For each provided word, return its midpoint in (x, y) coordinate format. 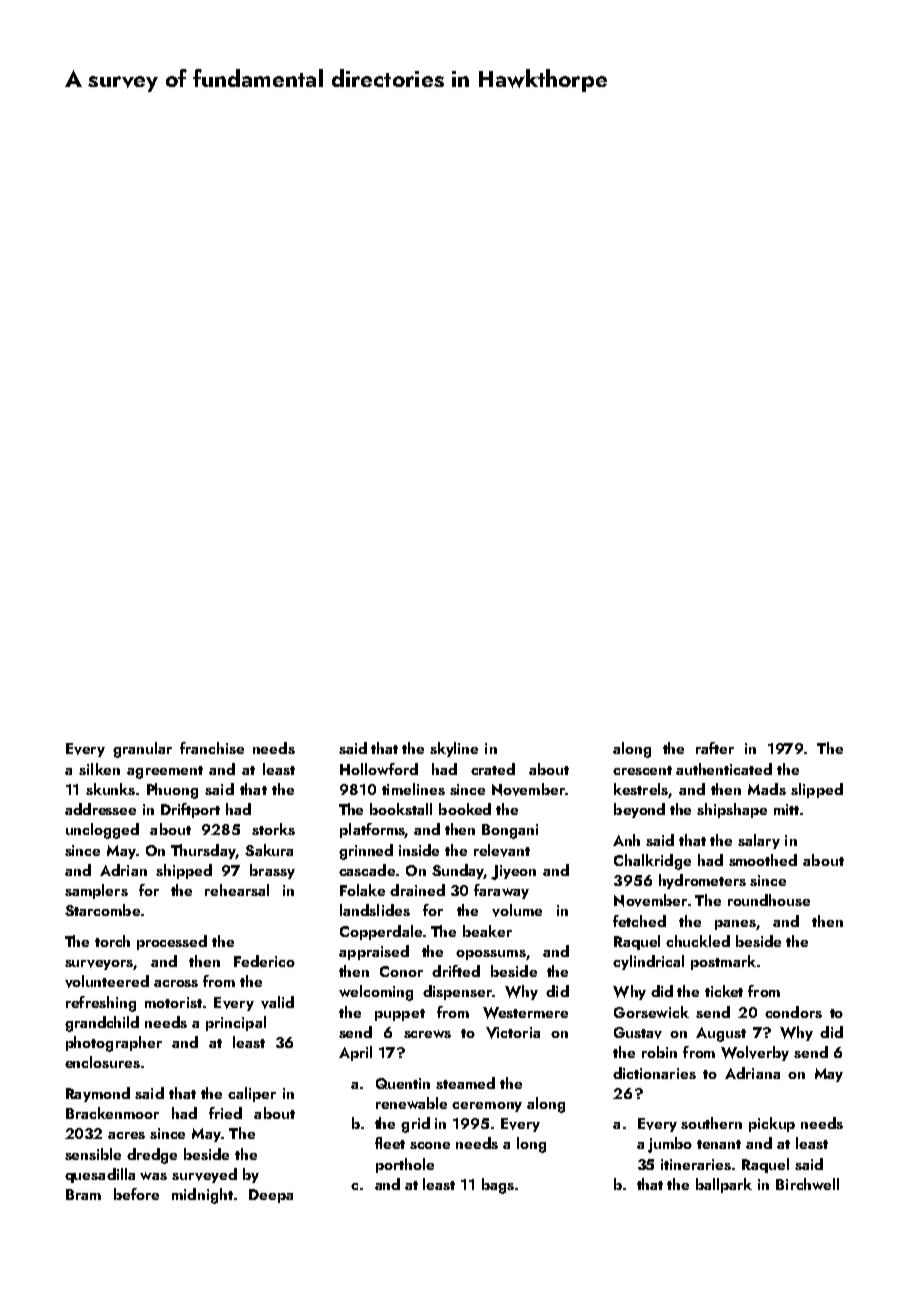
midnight (202, 1196)
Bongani (510, 831)
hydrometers (702, 881)
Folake (362, 890)
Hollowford (379, 769)
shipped (184, 871)
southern (711, 1123)
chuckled (698, 941)
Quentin (403, 1083)
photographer (114, 1044)
